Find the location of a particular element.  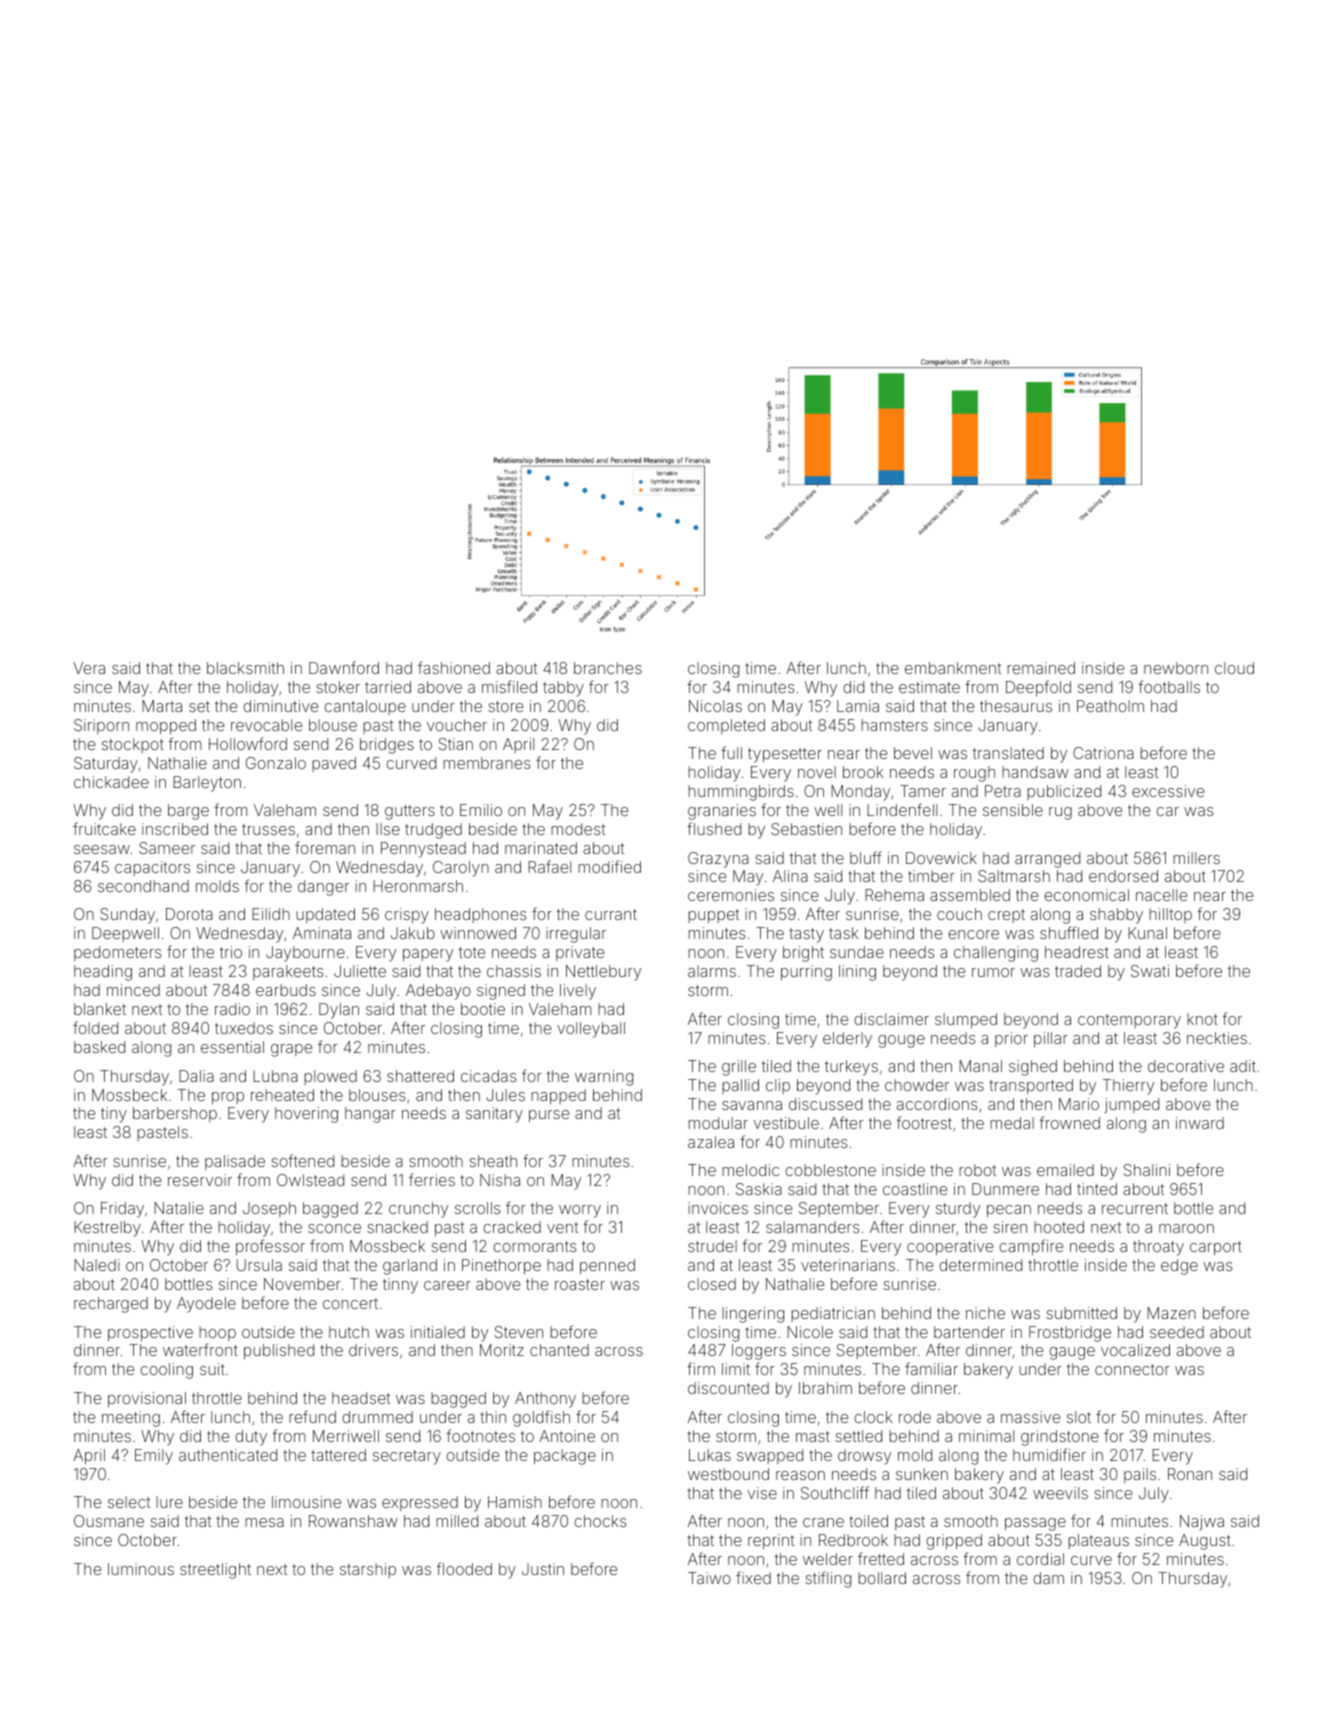

Naledi is located at coordinates (97, 1265).
